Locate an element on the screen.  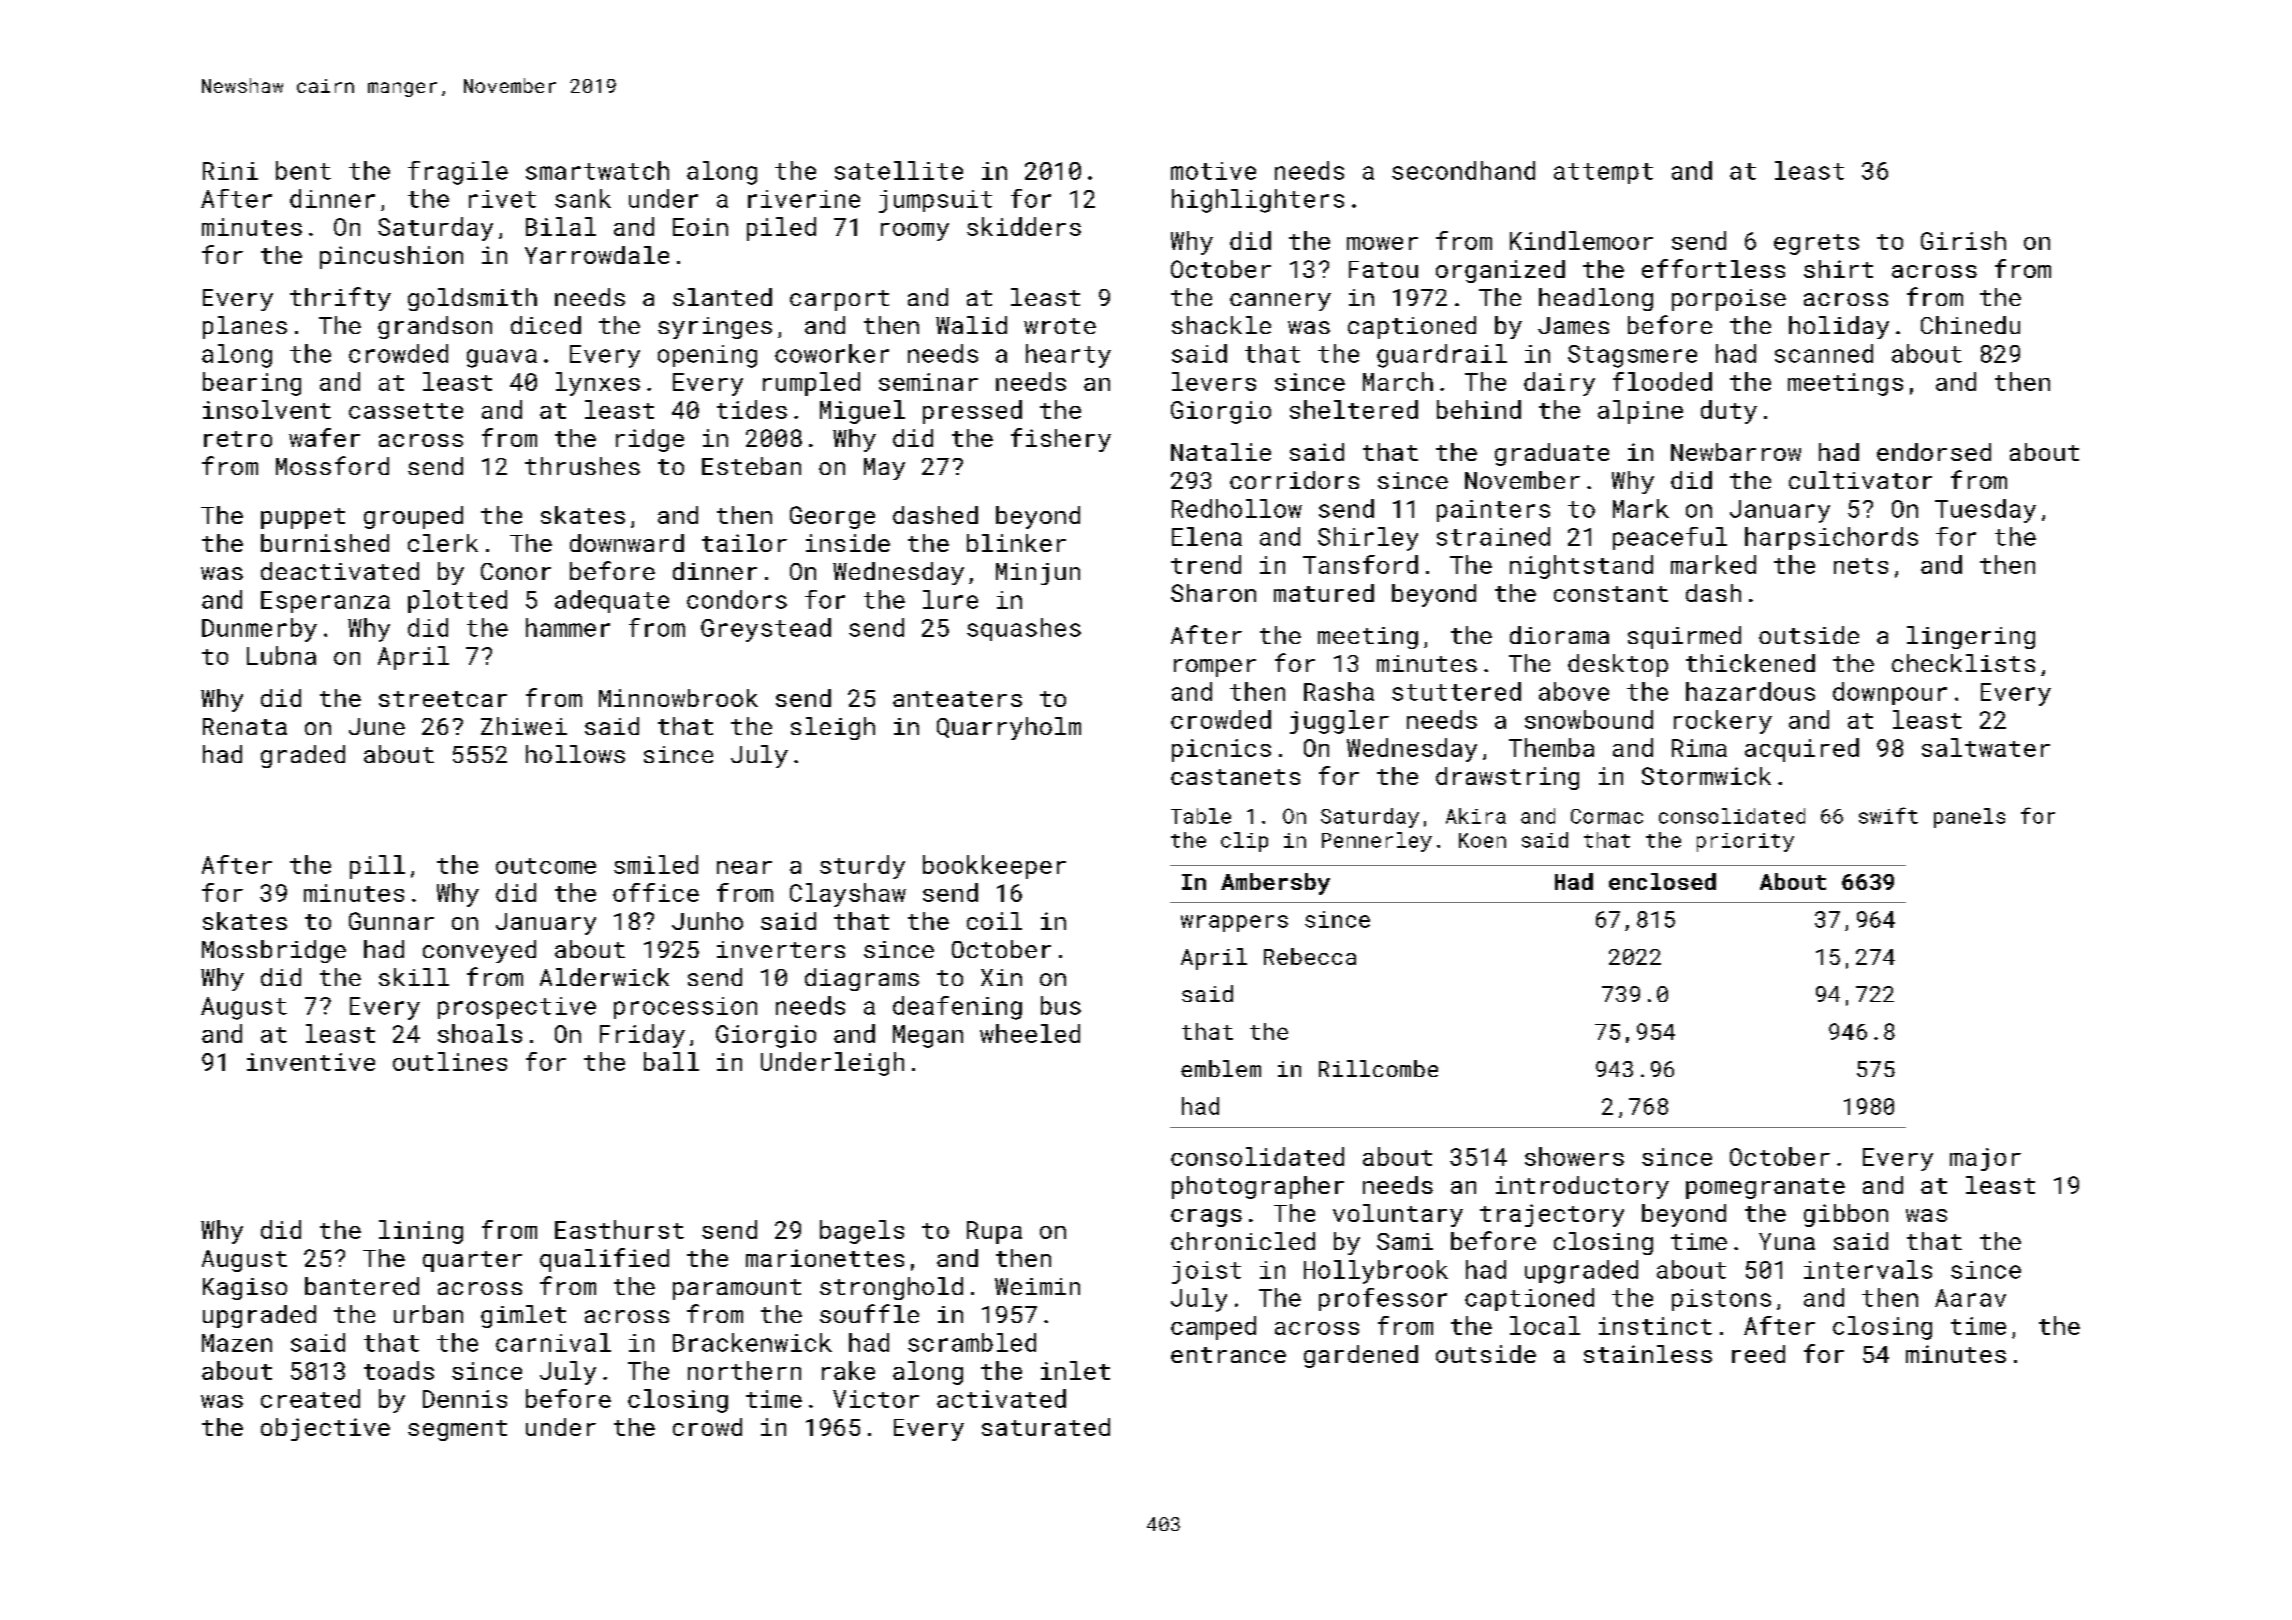
skidders is located at coordinates (1024, 226).
